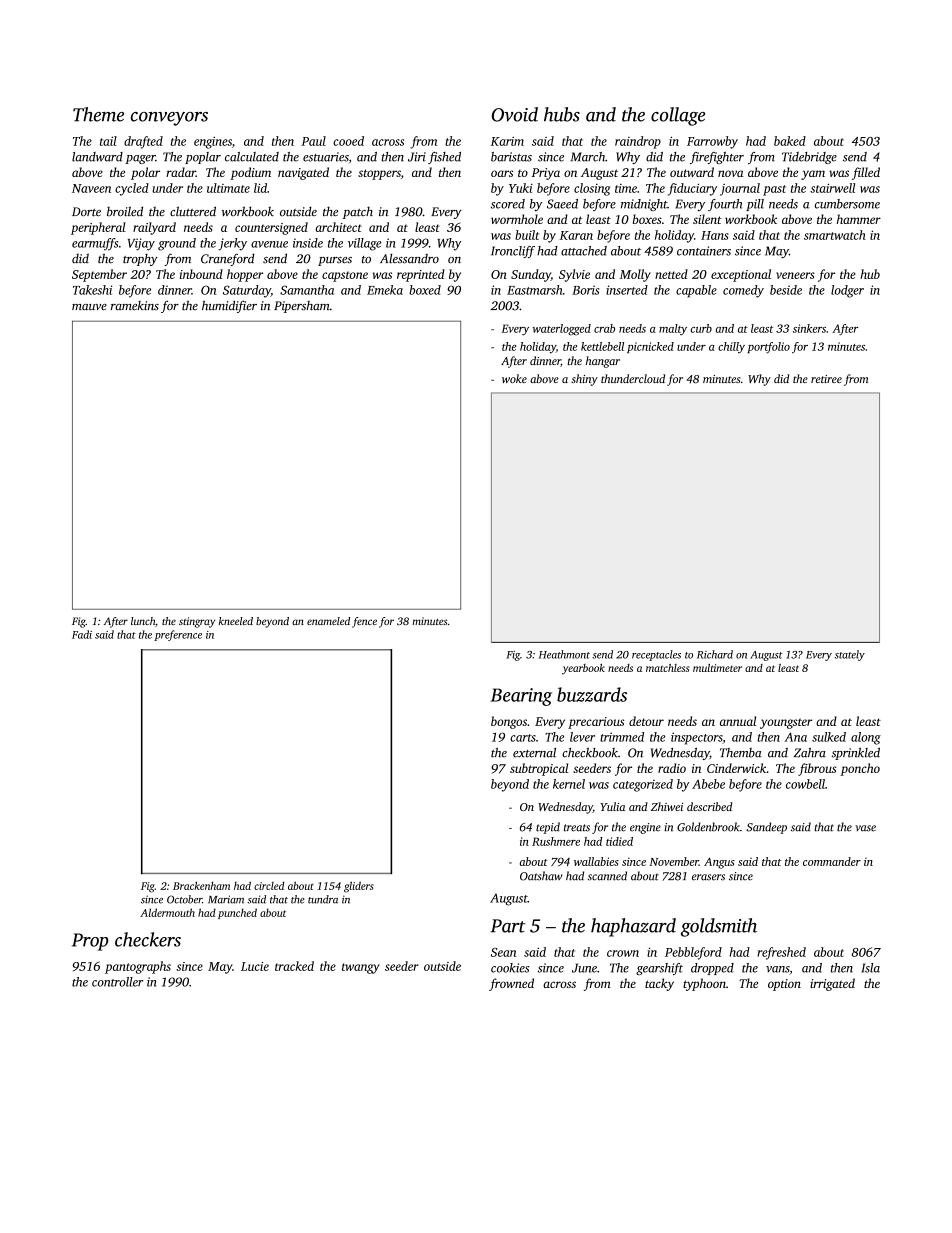 The image size is (952, 1233). I want to click on Eastmarsh, so click(534, 290).
